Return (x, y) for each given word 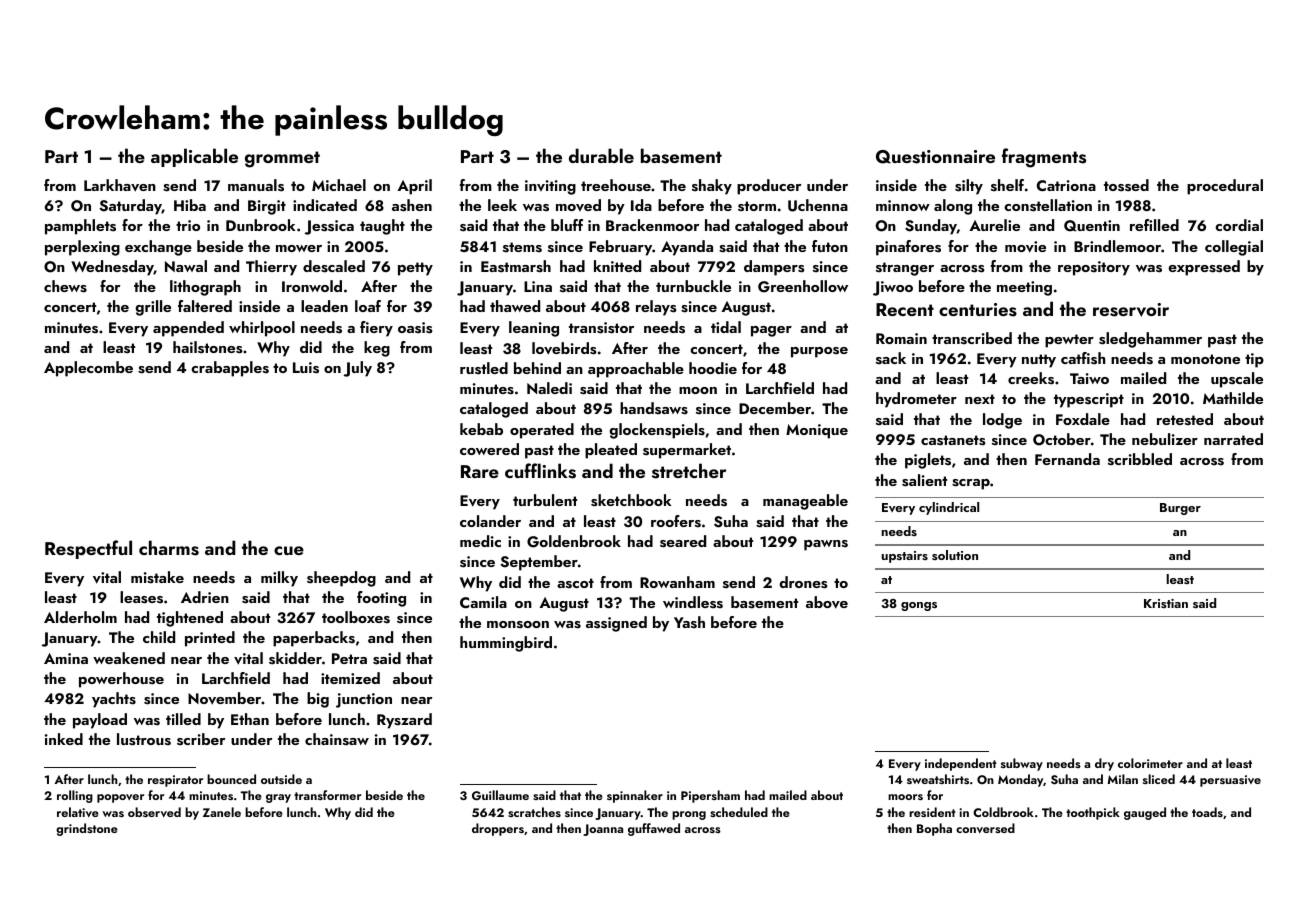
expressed (1204, 268)
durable (601, 155)
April (414, 187)
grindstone (87, 829)
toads (1207, 812)
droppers (498, 829)
